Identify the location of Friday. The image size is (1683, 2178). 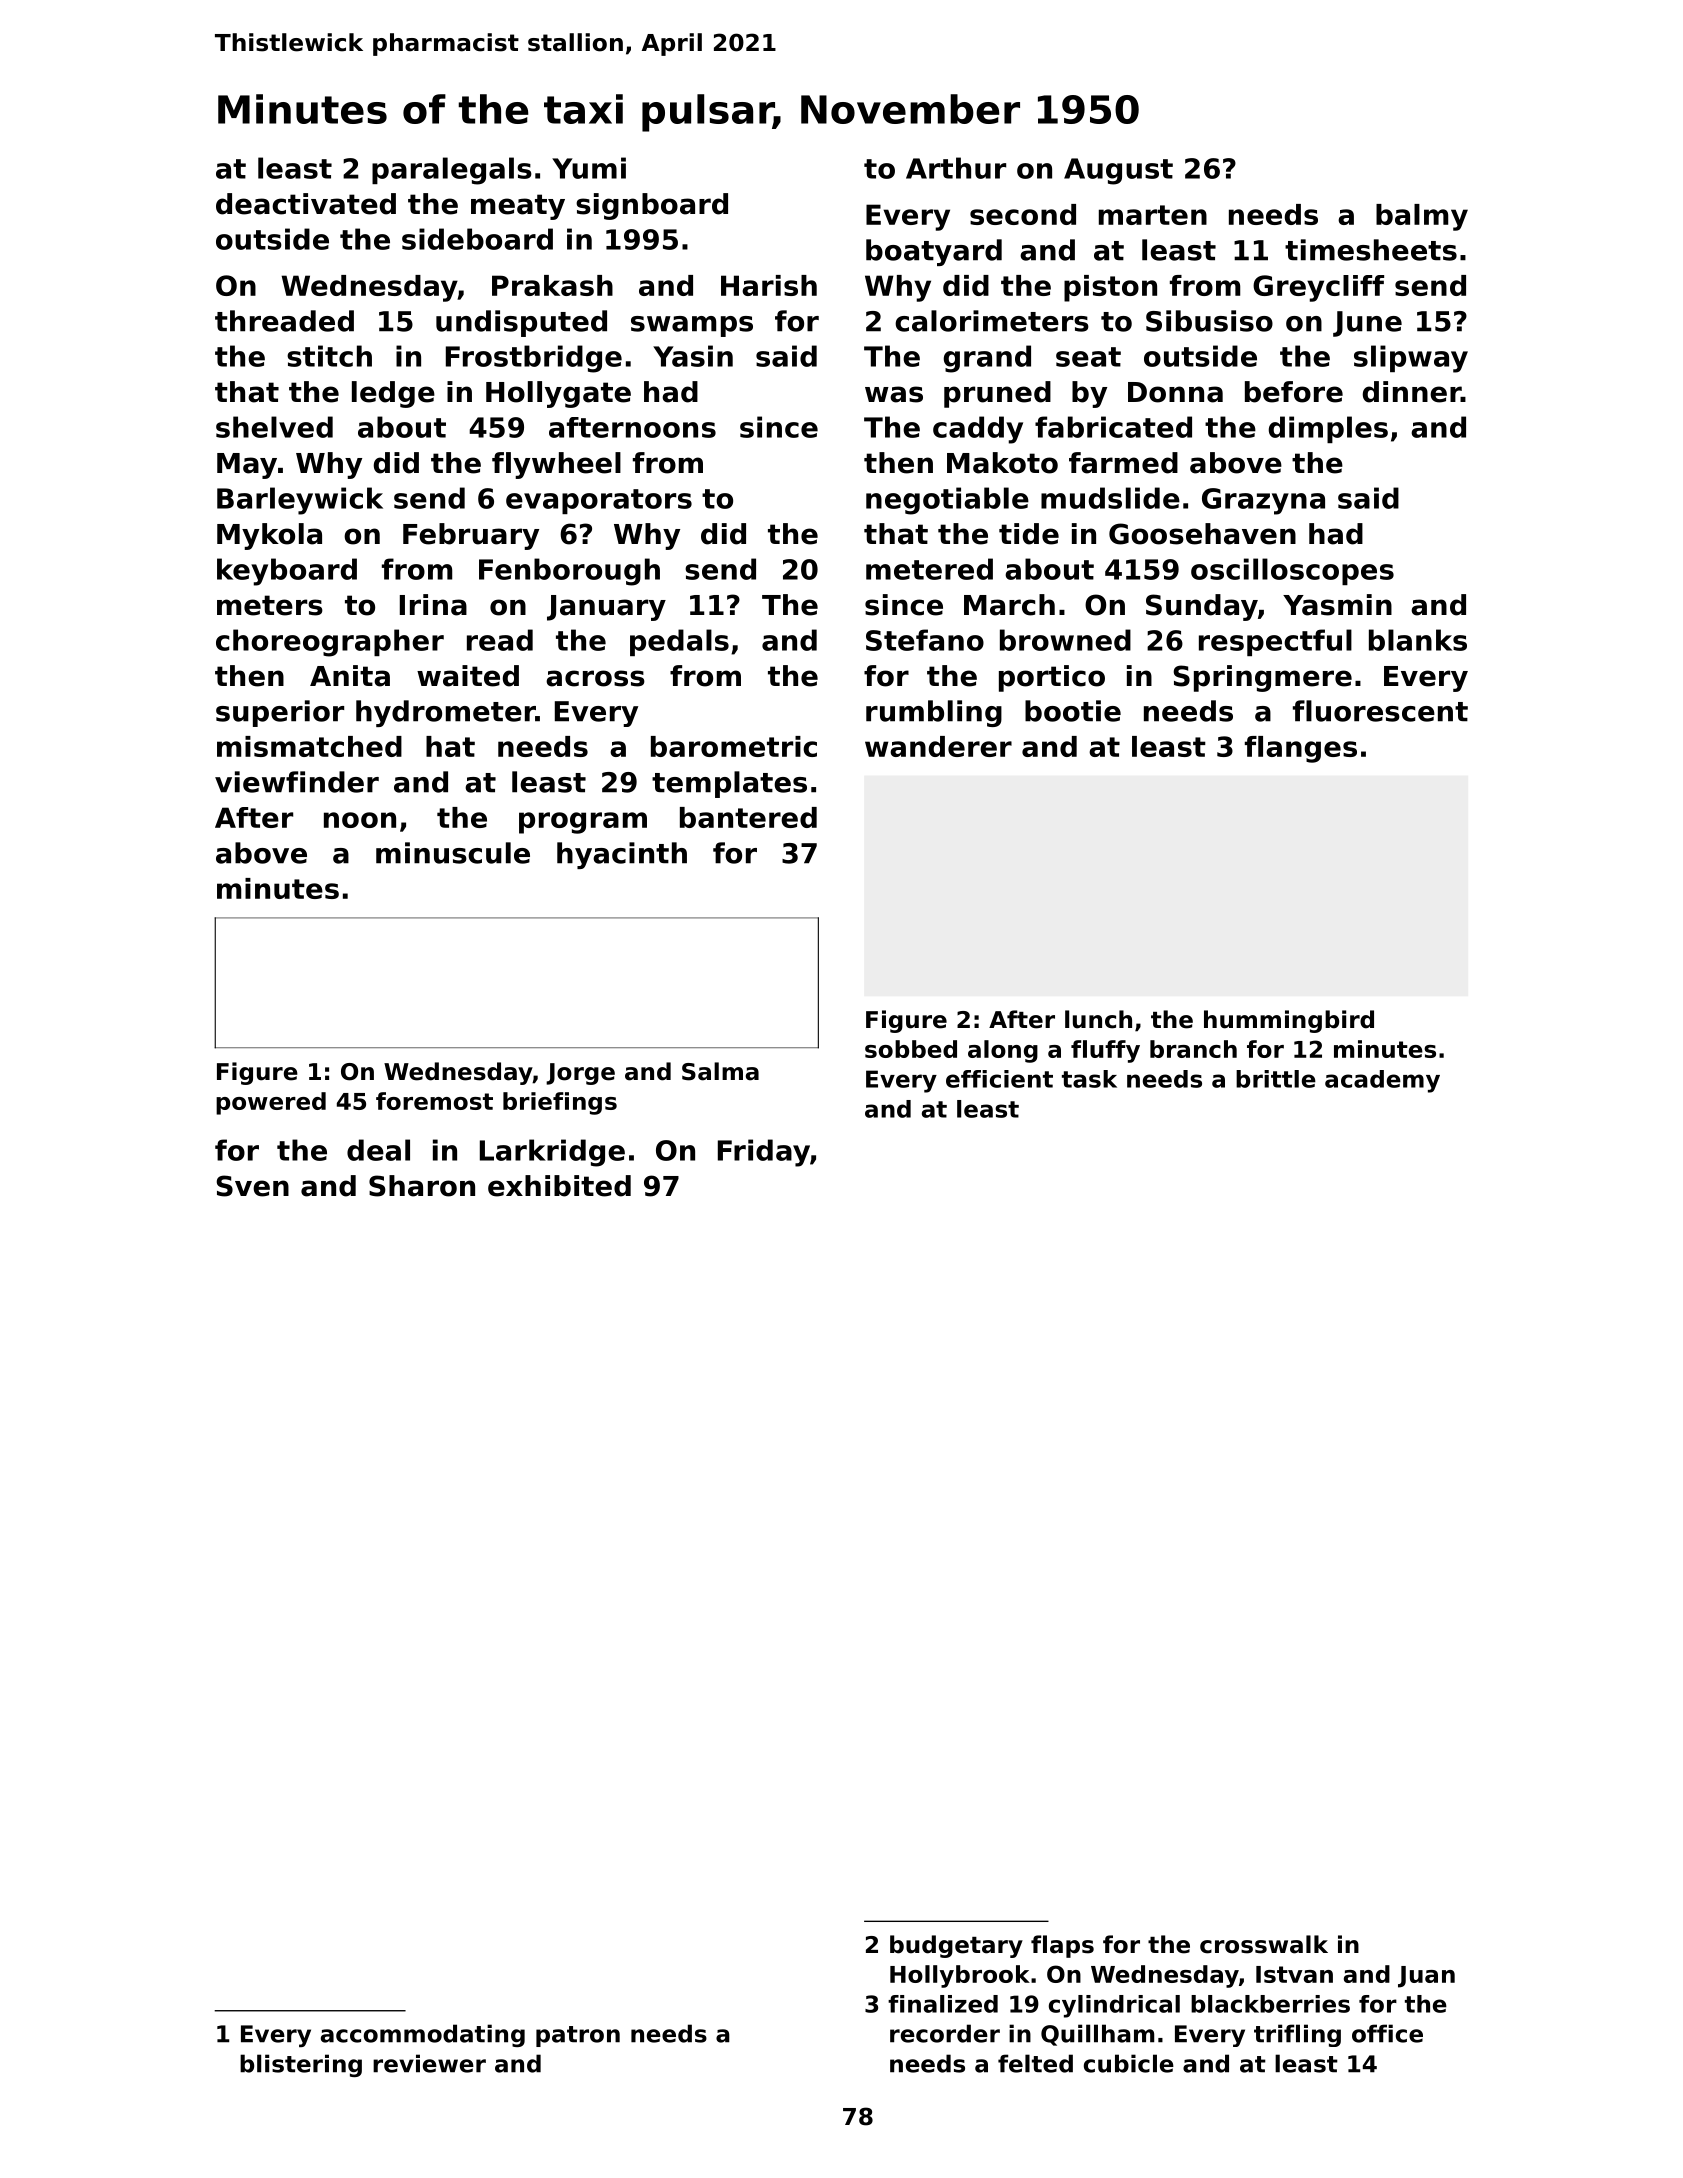
(764, 1153).
